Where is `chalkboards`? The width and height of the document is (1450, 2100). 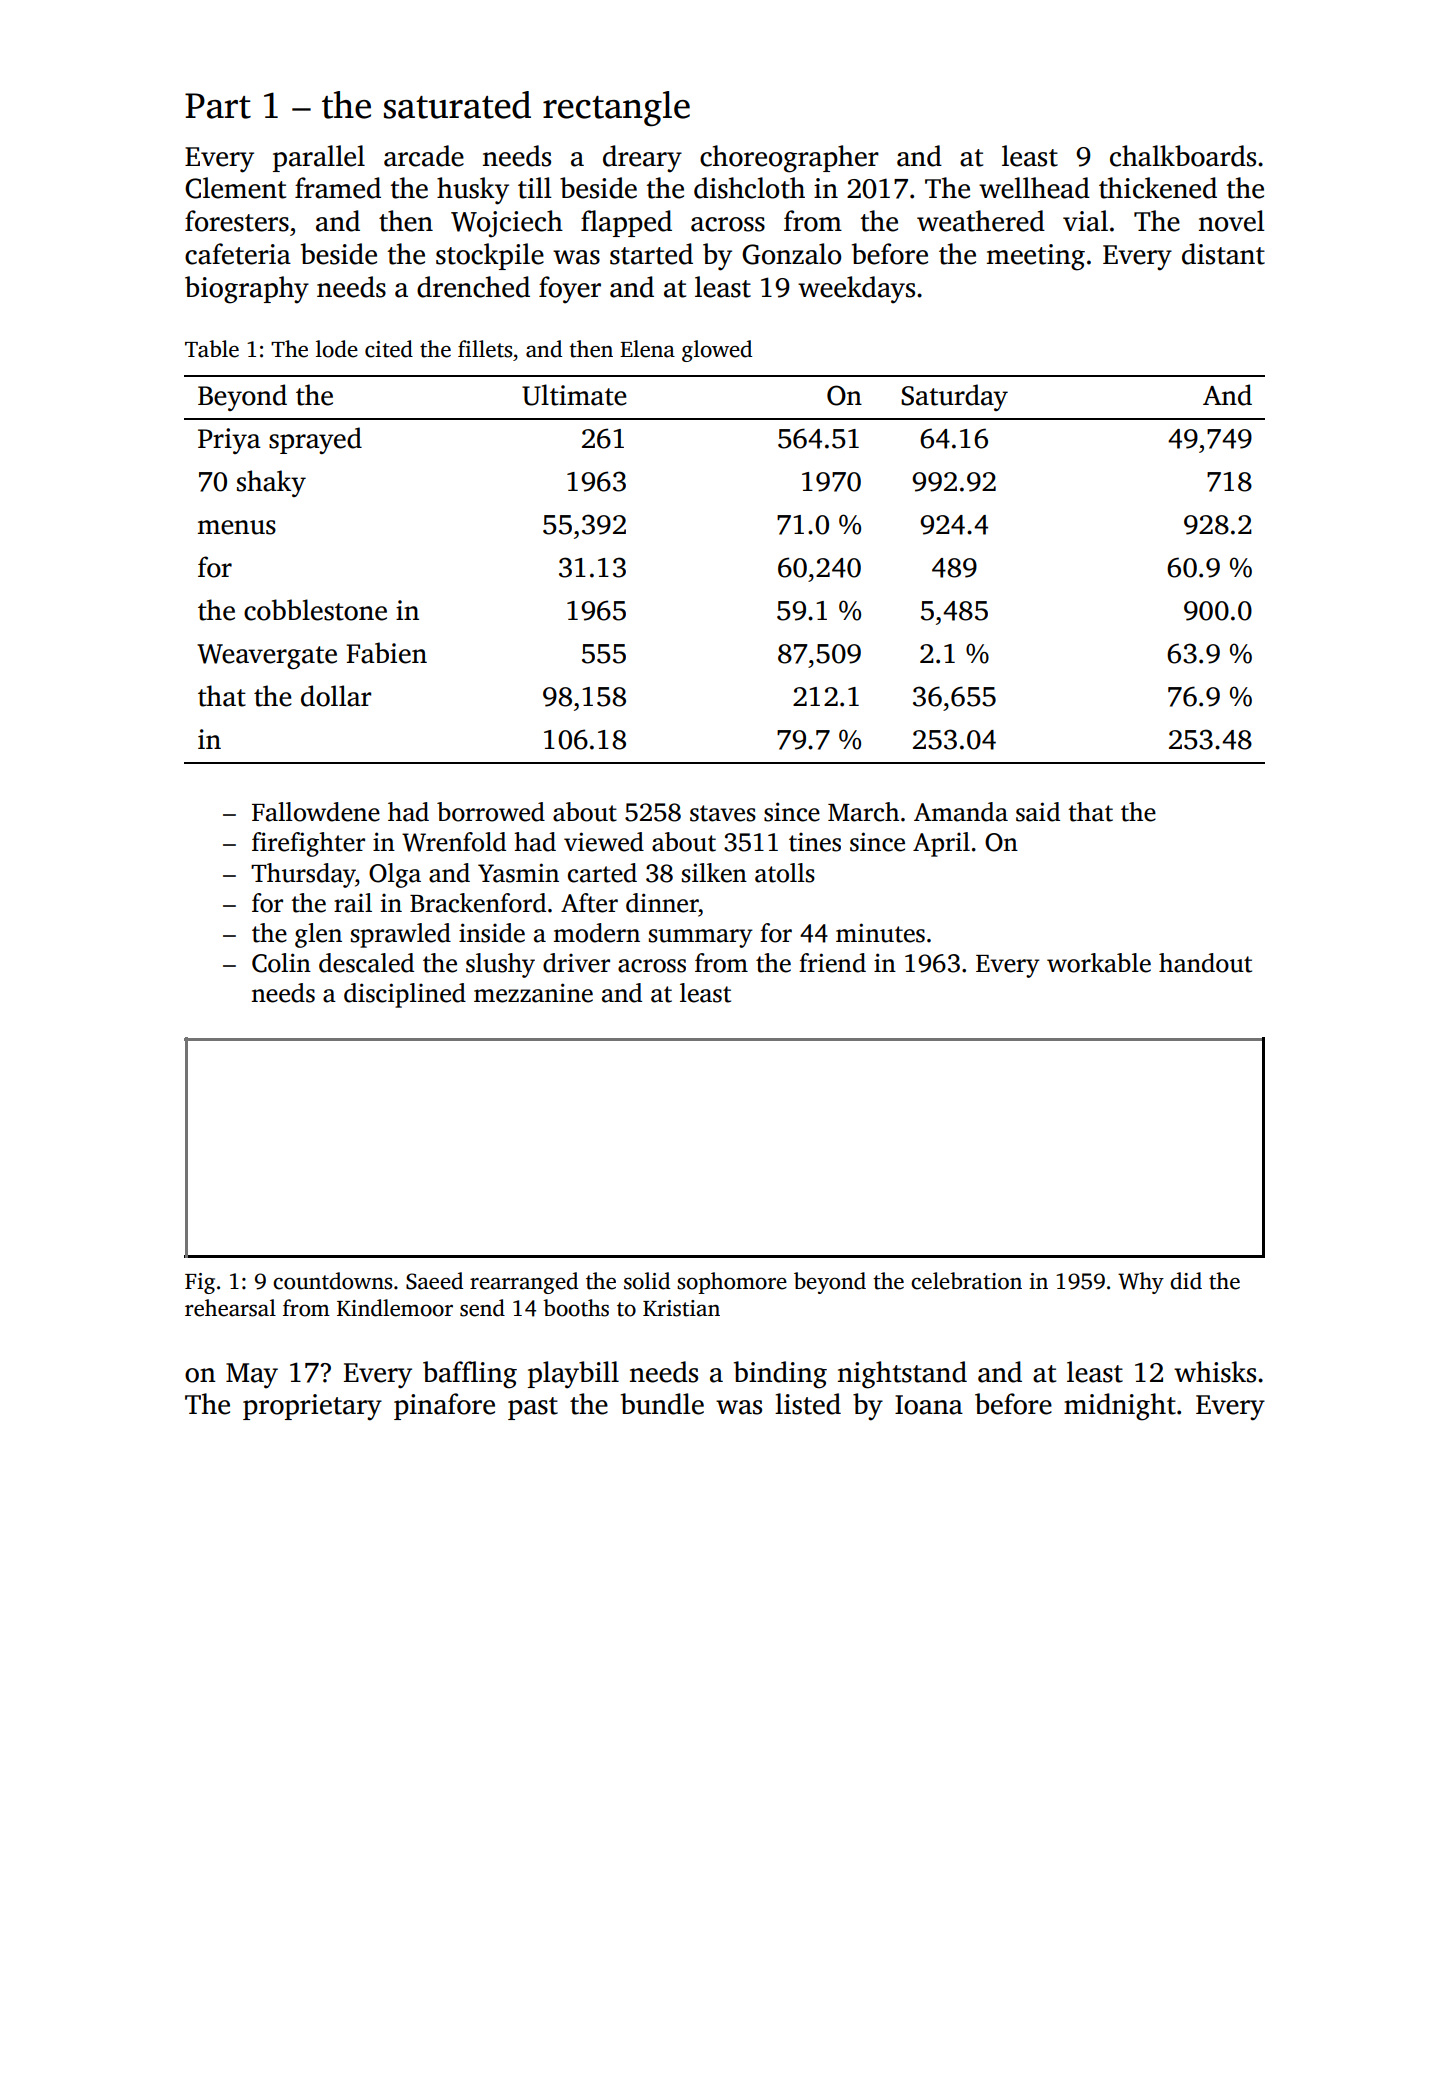 chalkboards is located at coordinates (1183, 156).
